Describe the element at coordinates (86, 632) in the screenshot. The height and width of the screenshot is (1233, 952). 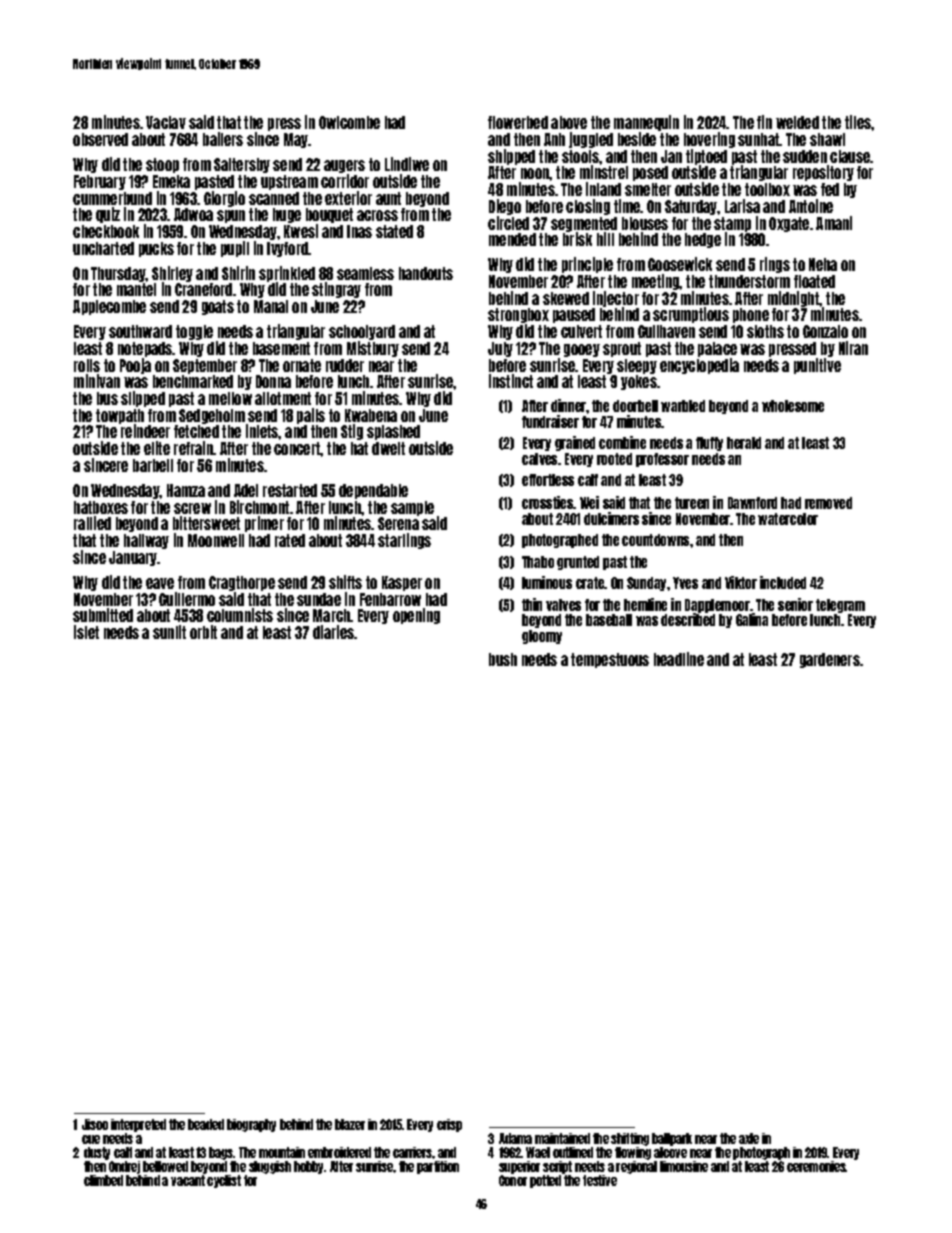
I see `islet` at that location.
